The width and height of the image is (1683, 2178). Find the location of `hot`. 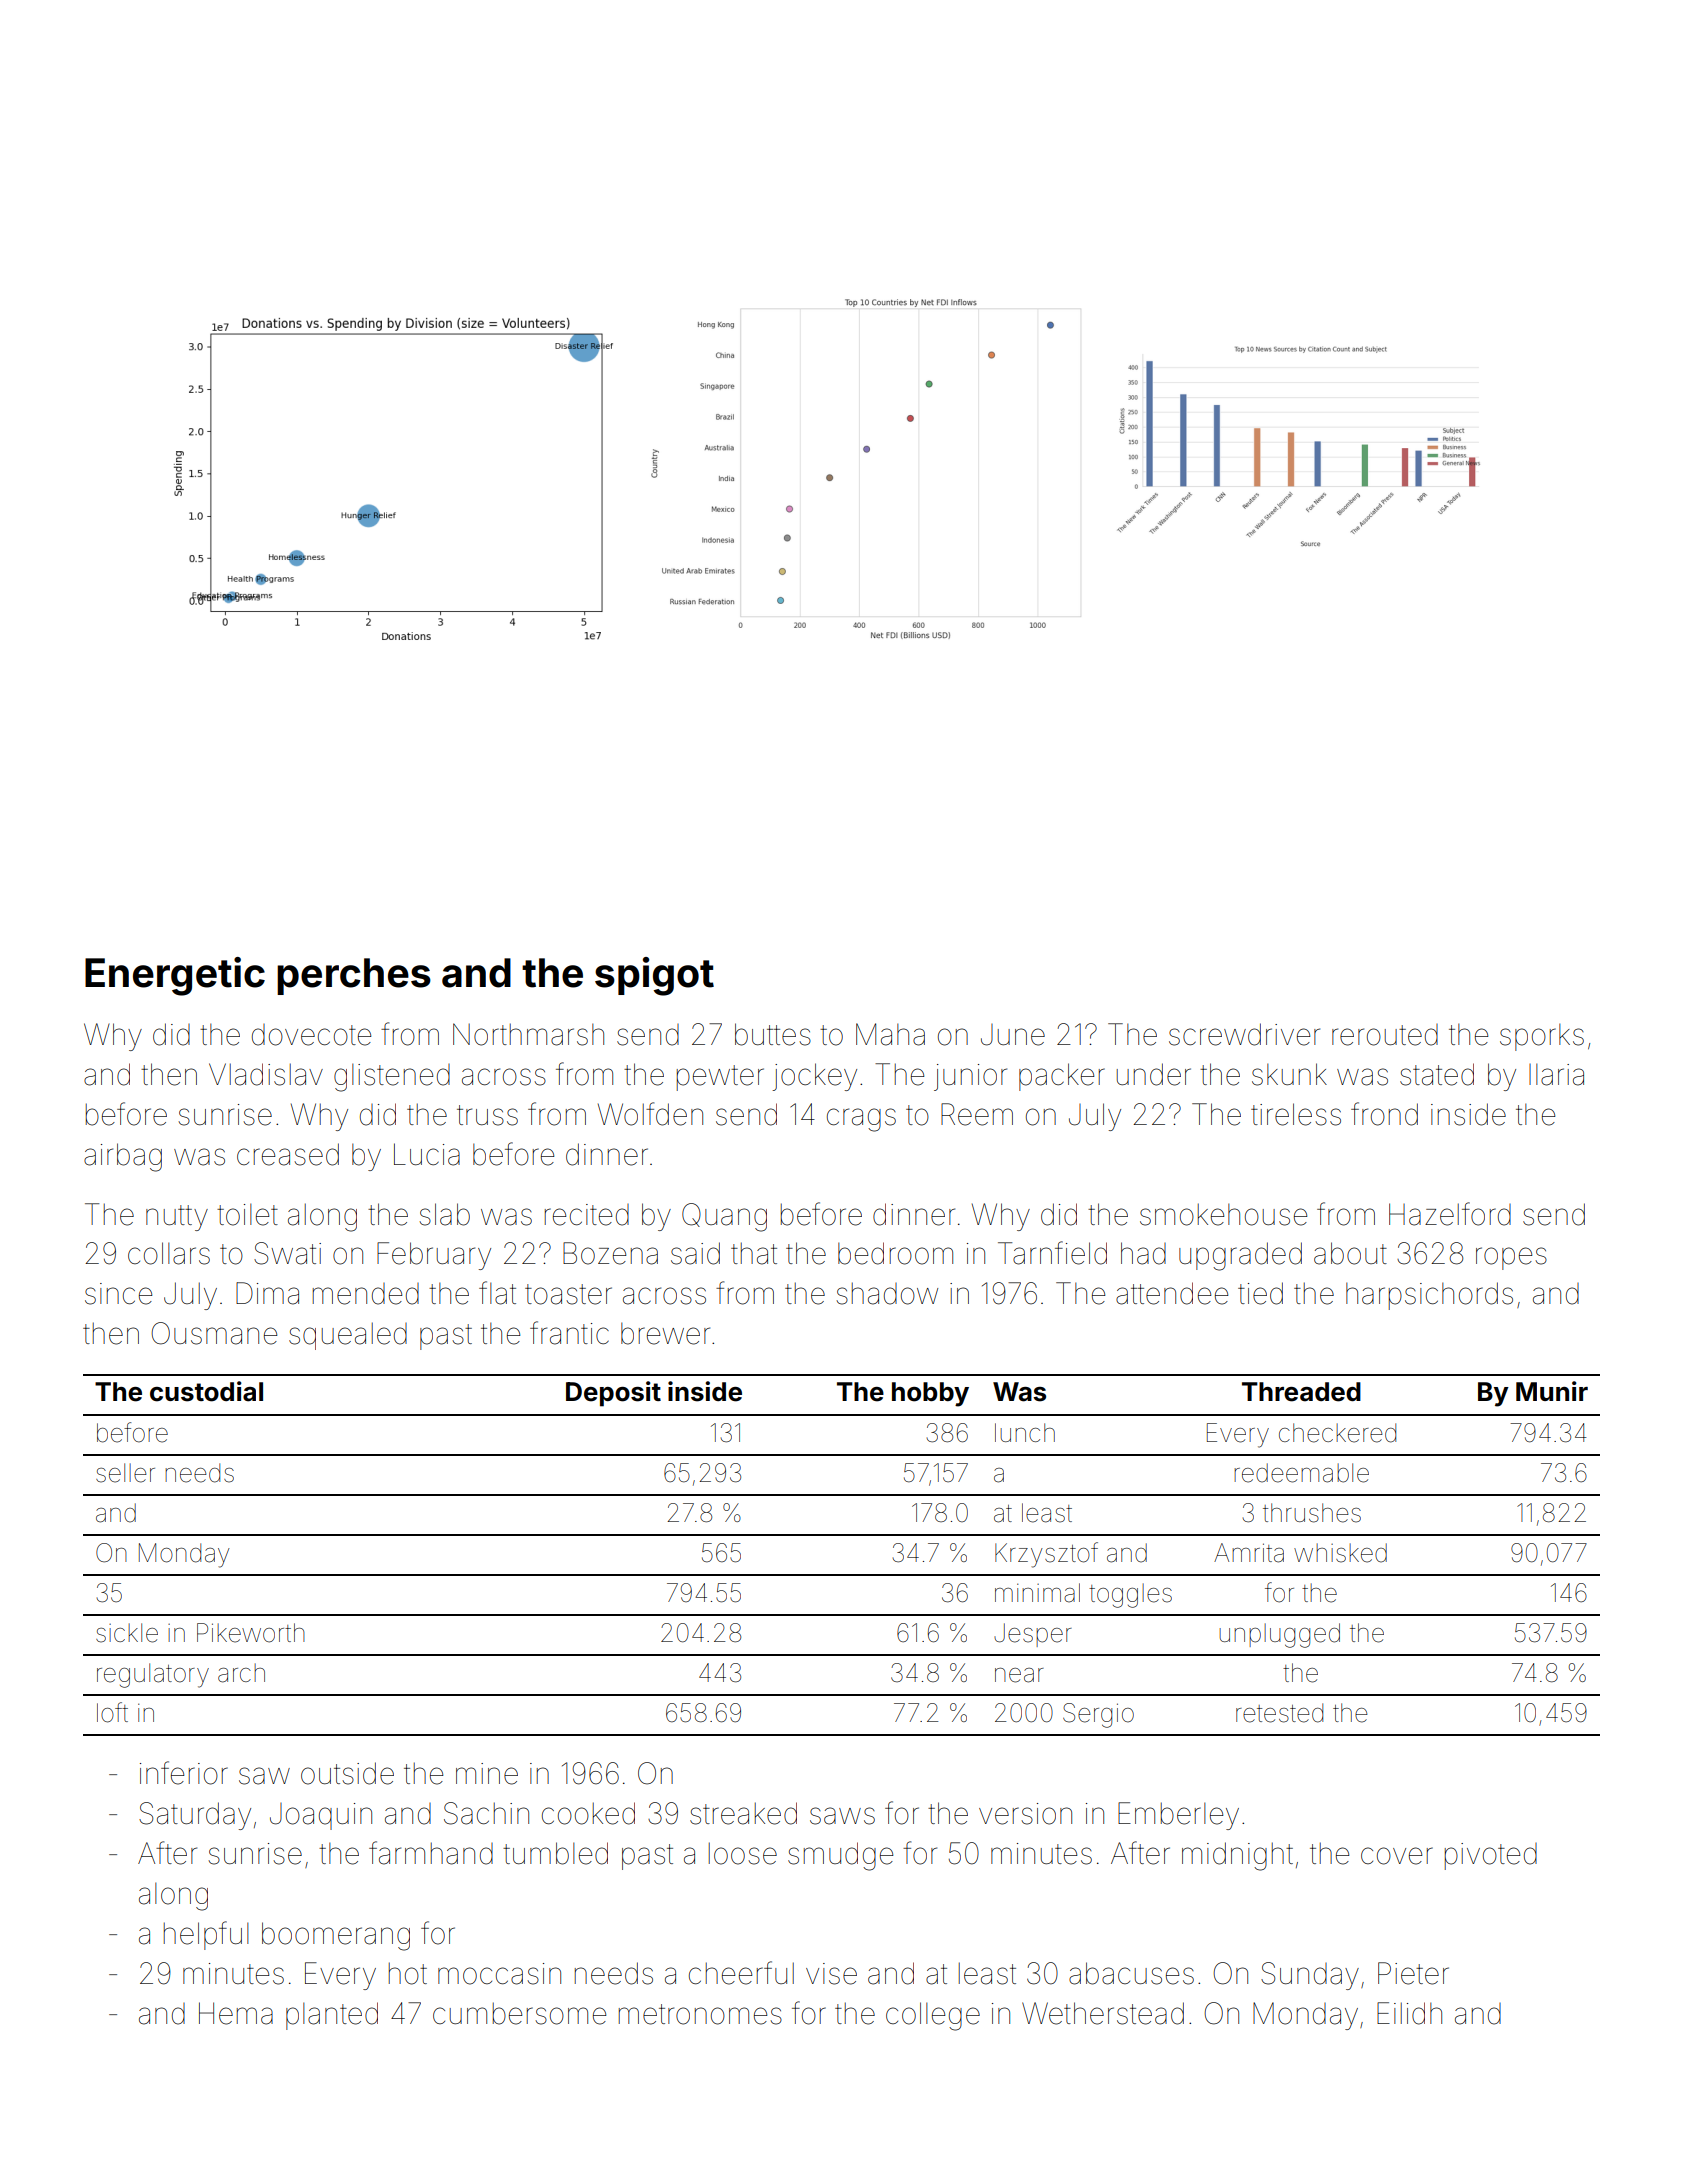

hot is located at coordinates (408, 1973).
